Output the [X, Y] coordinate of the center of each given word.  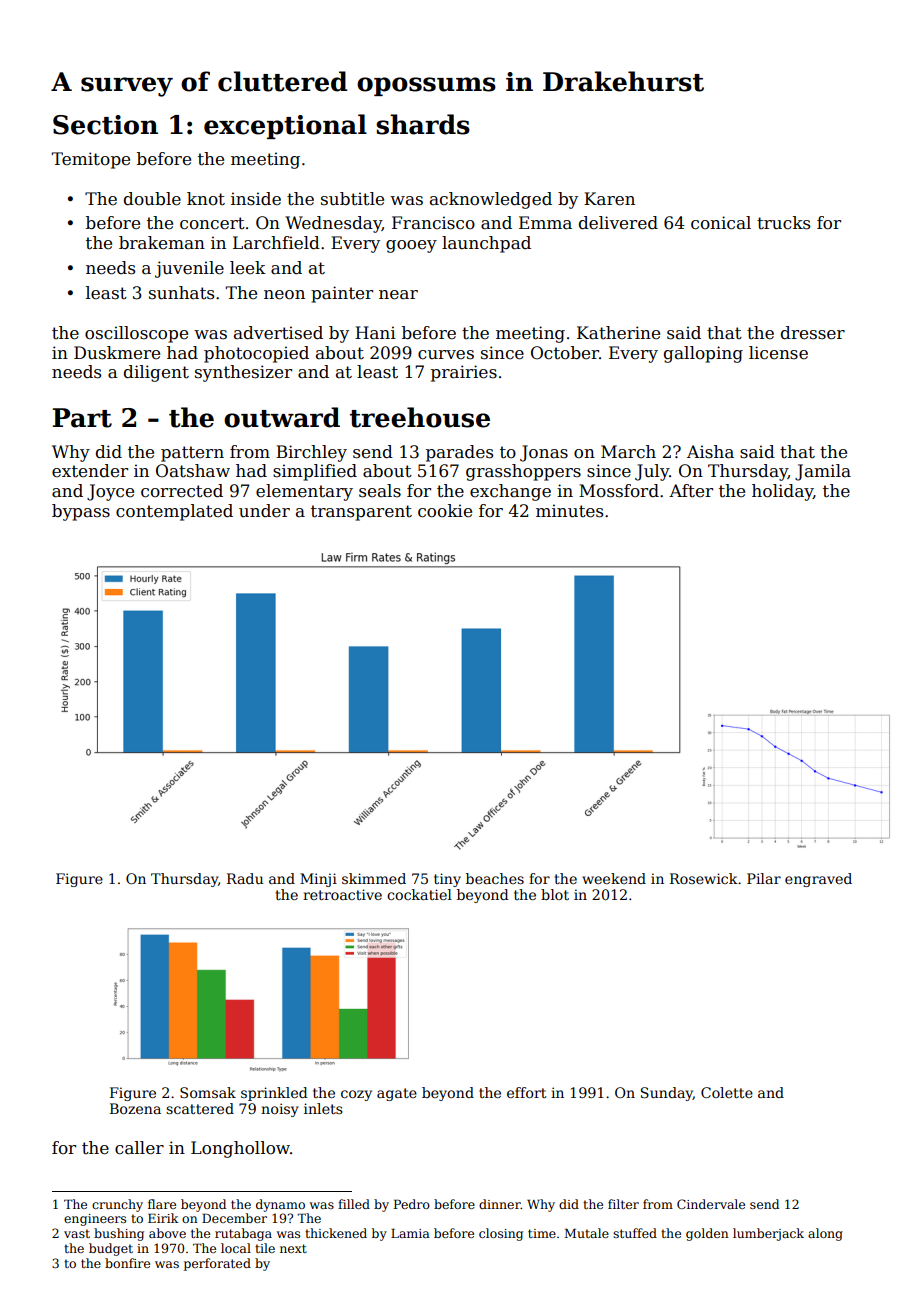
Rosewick [704, 878]
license [778, 353]
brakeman [162, 243]
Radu [245, 878]
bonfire [127, 1263]
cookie [445, 511]
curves [446, 355]
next [293, 1248]
